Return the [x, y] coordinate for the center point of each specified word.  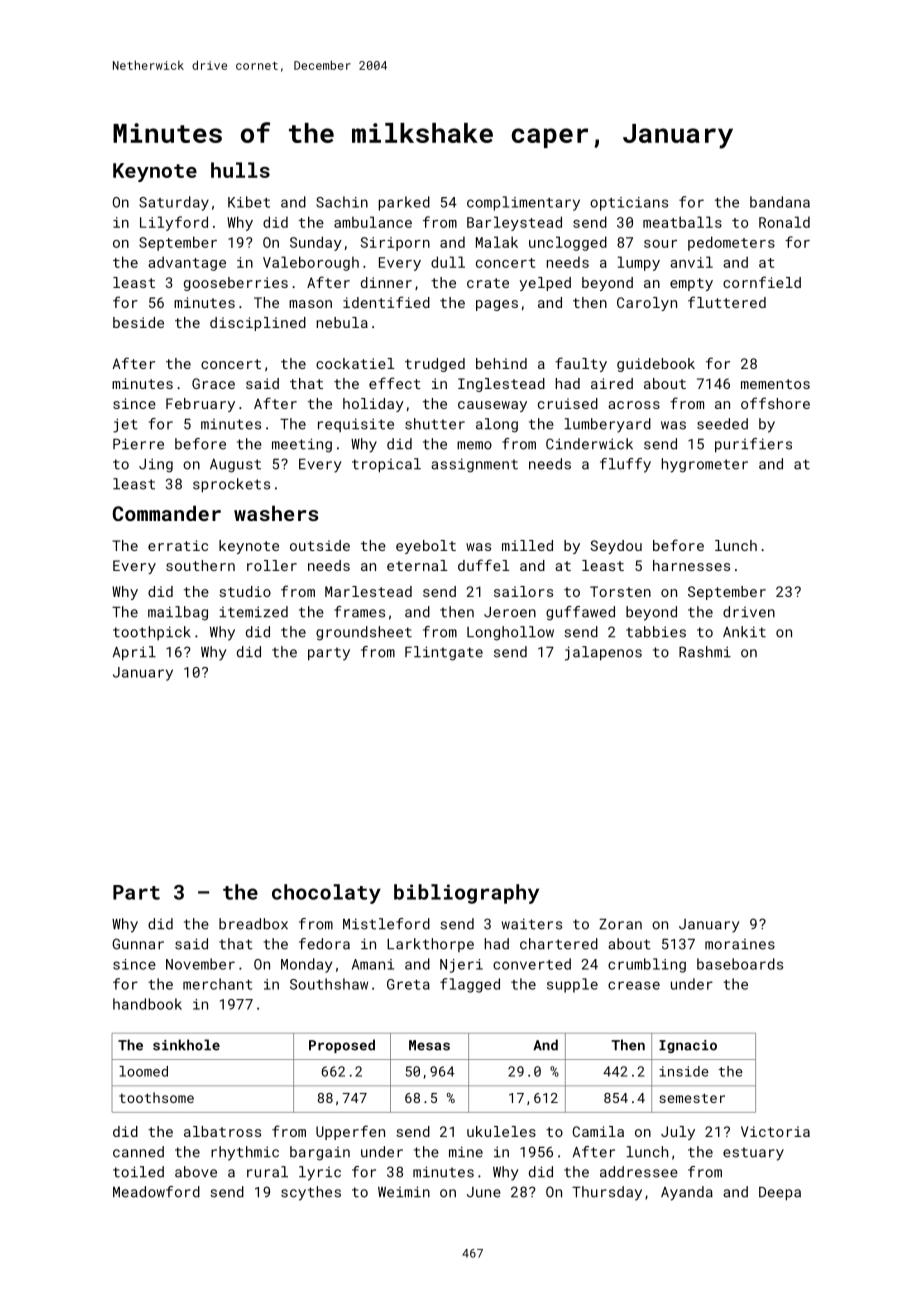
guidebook [656, 365]
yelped [545, 284]
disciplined [258, 324]
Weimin [404, 1192]
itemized [253, 612]
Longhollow [510, 633]
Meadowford [156, 1192]
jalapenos [603, 653]
